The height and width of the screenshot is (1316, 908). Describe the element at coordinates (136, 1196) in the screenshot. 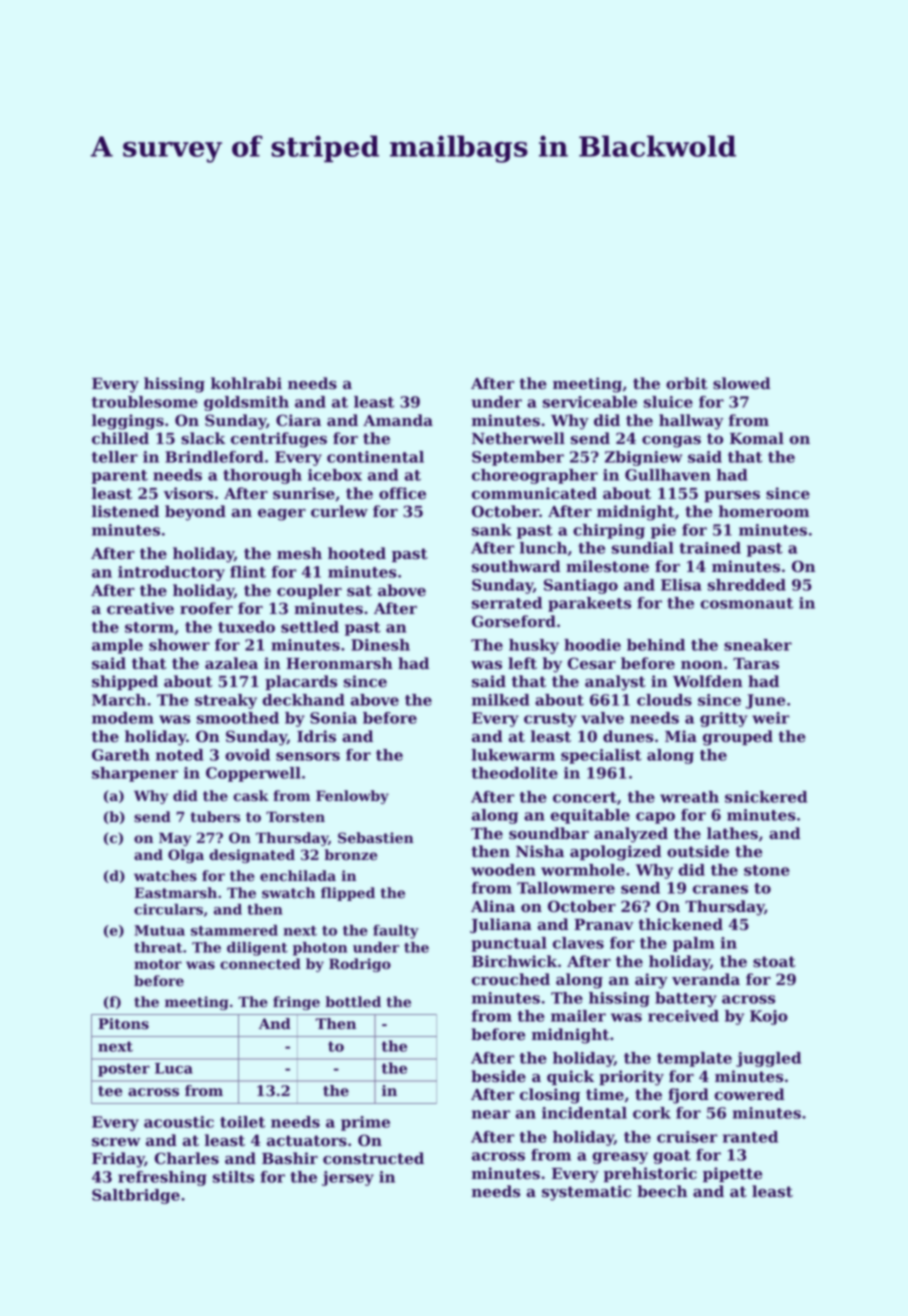

I see `Saltbridge` at that location.
